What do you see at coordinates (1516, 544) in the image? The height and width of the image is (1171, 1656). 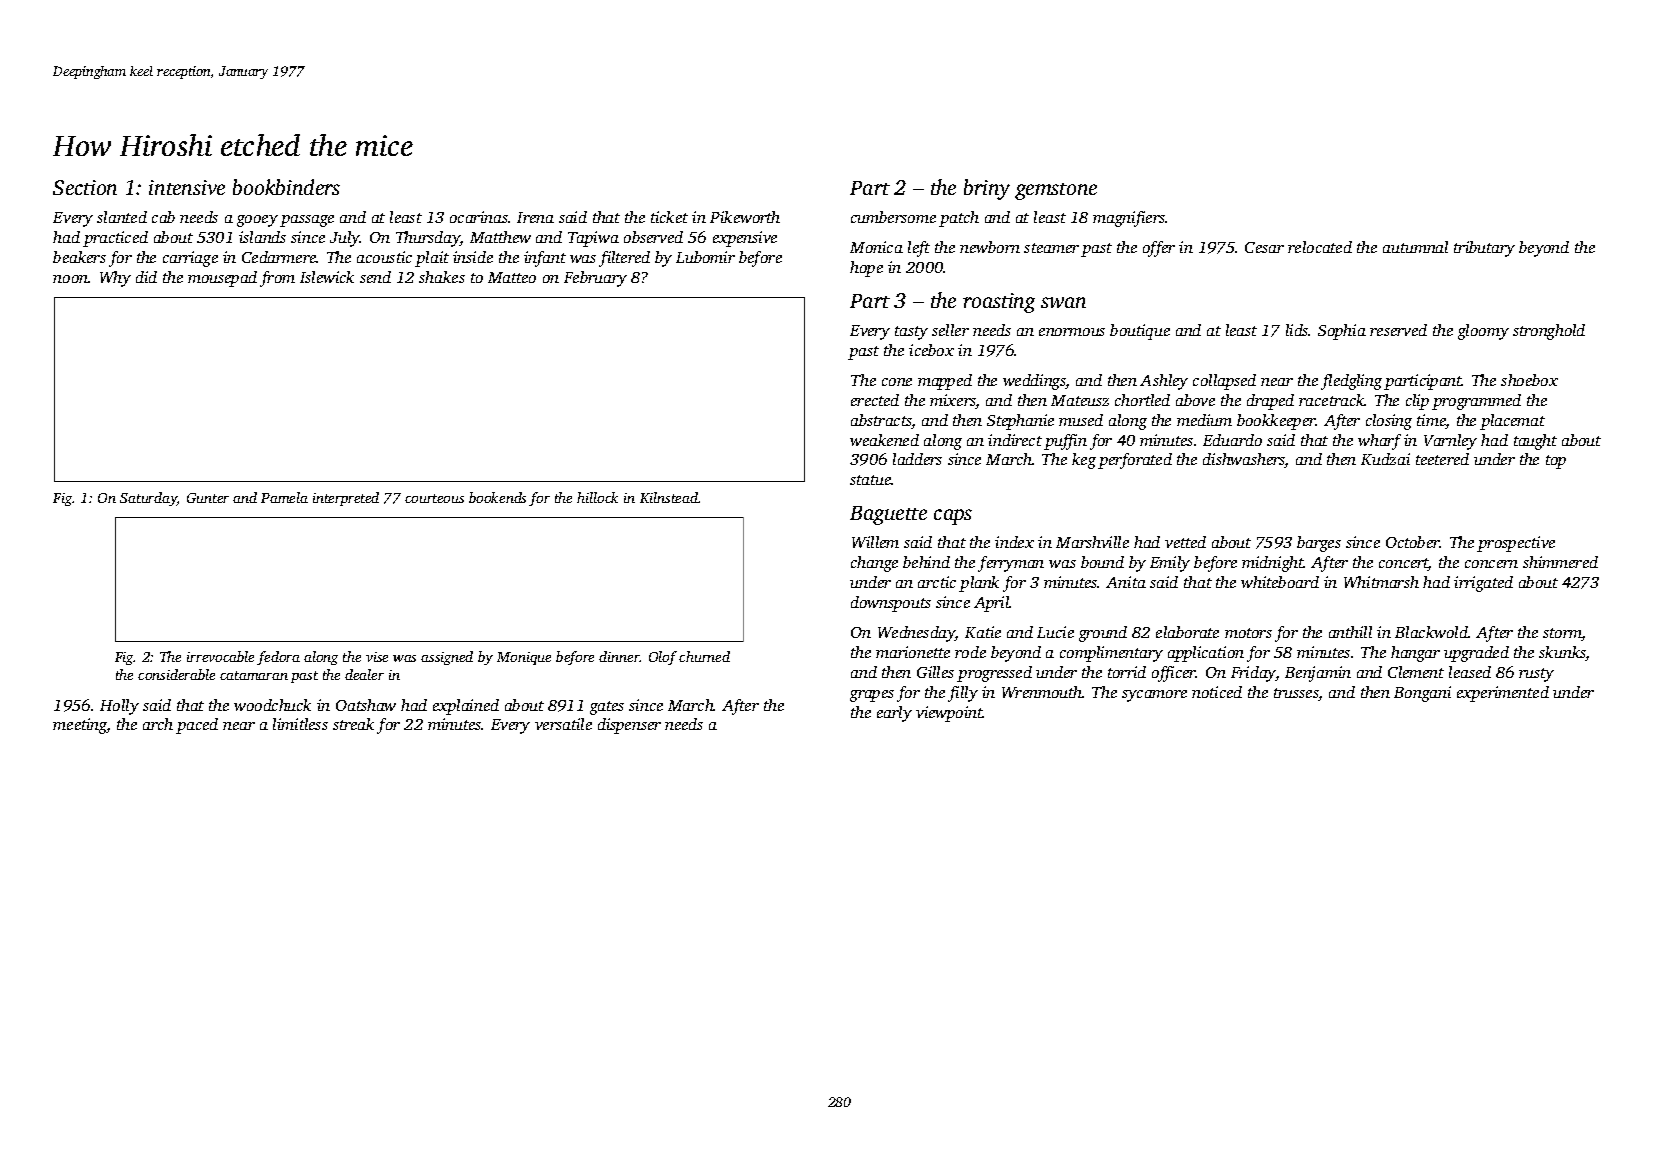 I see `prospective` at bounding box center [1516, 544].
